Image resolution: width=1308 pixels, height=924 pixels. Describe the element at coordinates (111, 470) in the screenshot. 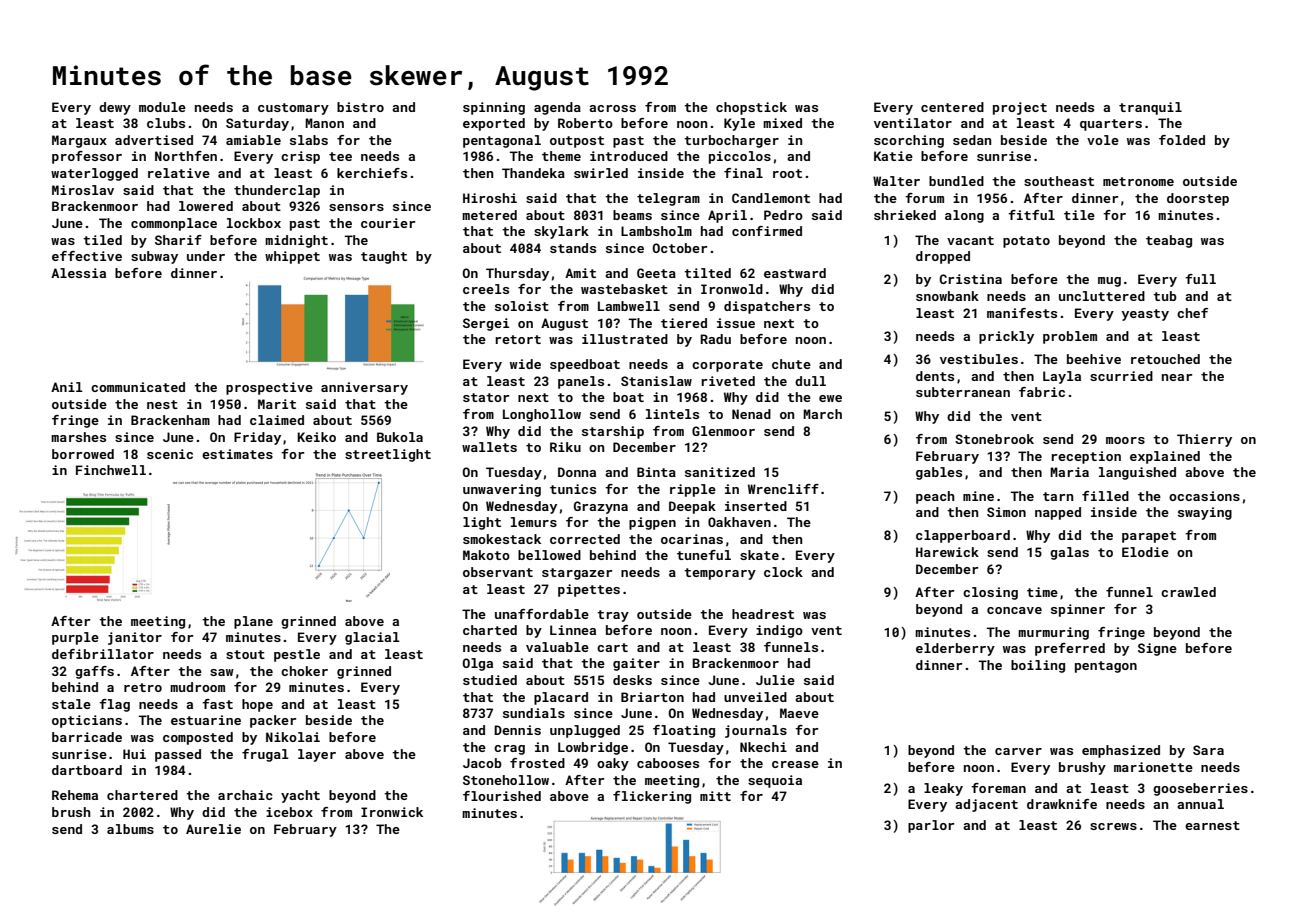

I see `Finchwell` at that location.
